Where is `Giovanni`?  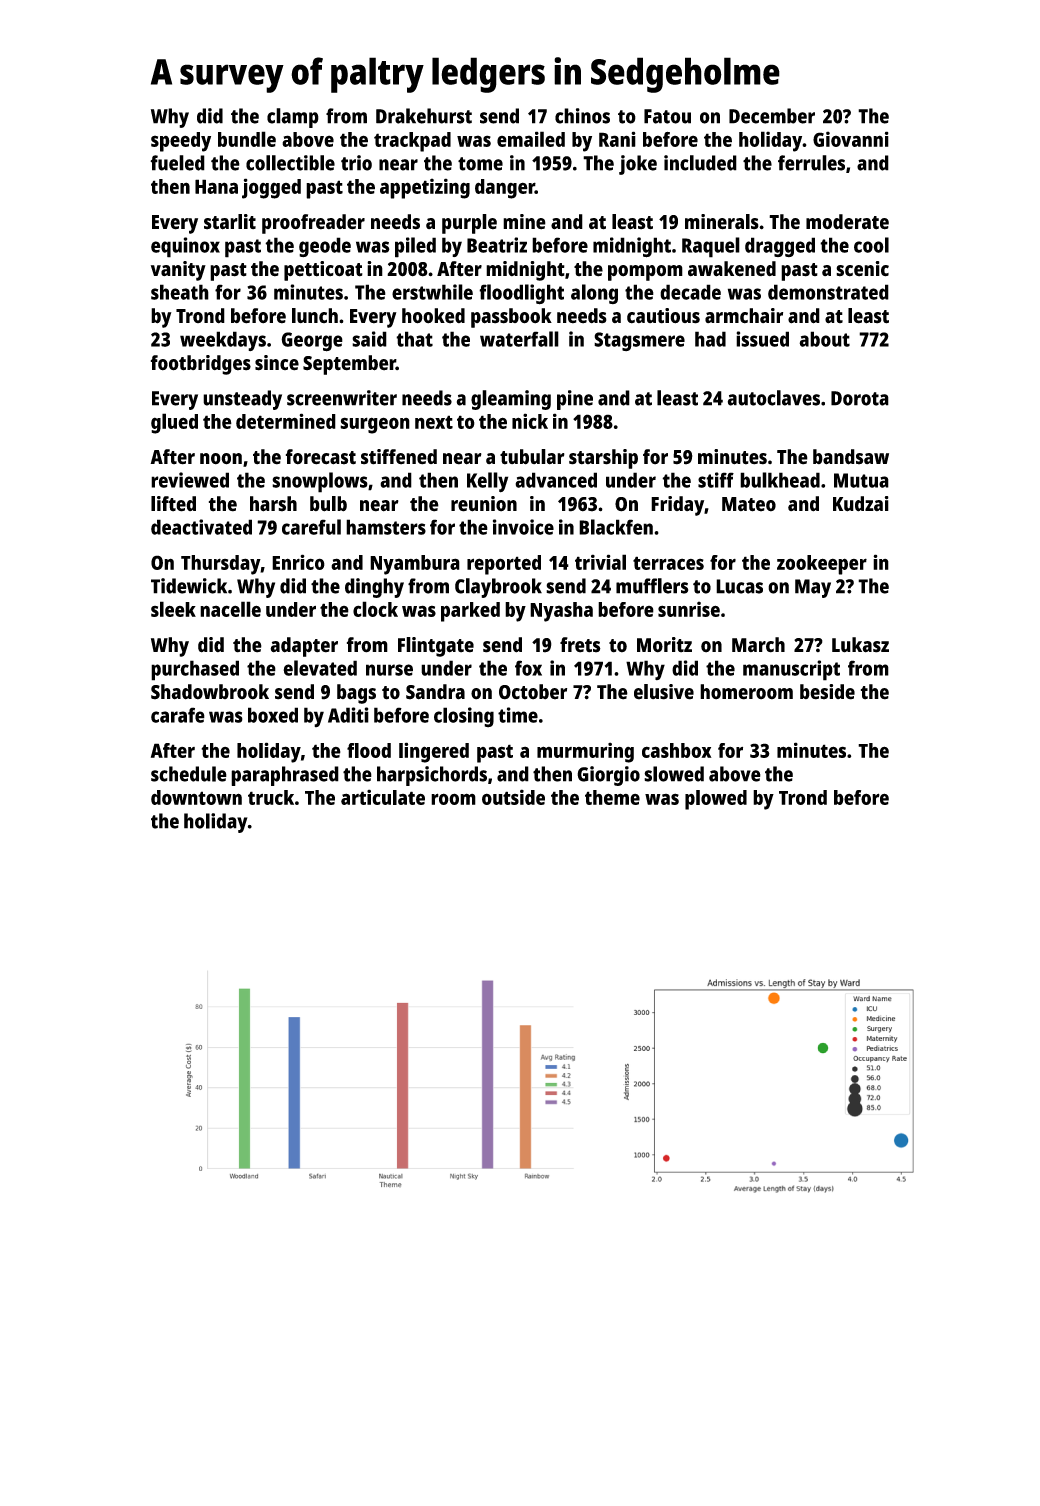
Giovanni is located at coordinates (851, 139).
